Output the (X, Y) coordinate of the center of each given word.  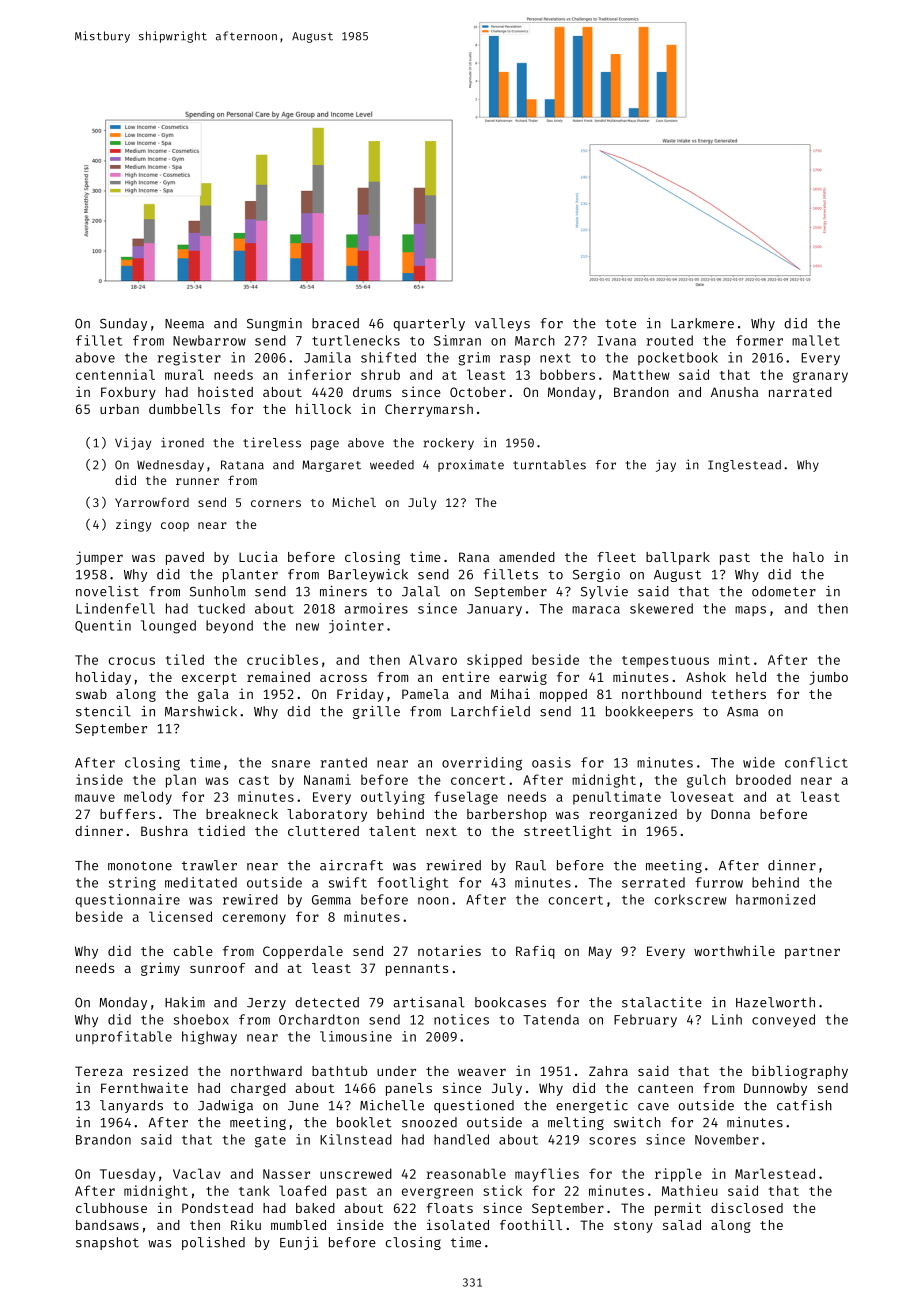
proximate (471, 466)
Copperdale (303, 952)
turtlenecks (356, 340)
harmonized (775, 899)
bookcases (510, 1002)
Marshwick (201, 711)
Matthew (641, 374)
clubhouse (111, 1208)
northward (266, 1071)
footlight (412, 884)
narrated (800, 392)
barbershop (507, 815)
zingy (133, 525)
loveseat (702, 796)
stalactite (662, 1002)
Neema (184, 324)
